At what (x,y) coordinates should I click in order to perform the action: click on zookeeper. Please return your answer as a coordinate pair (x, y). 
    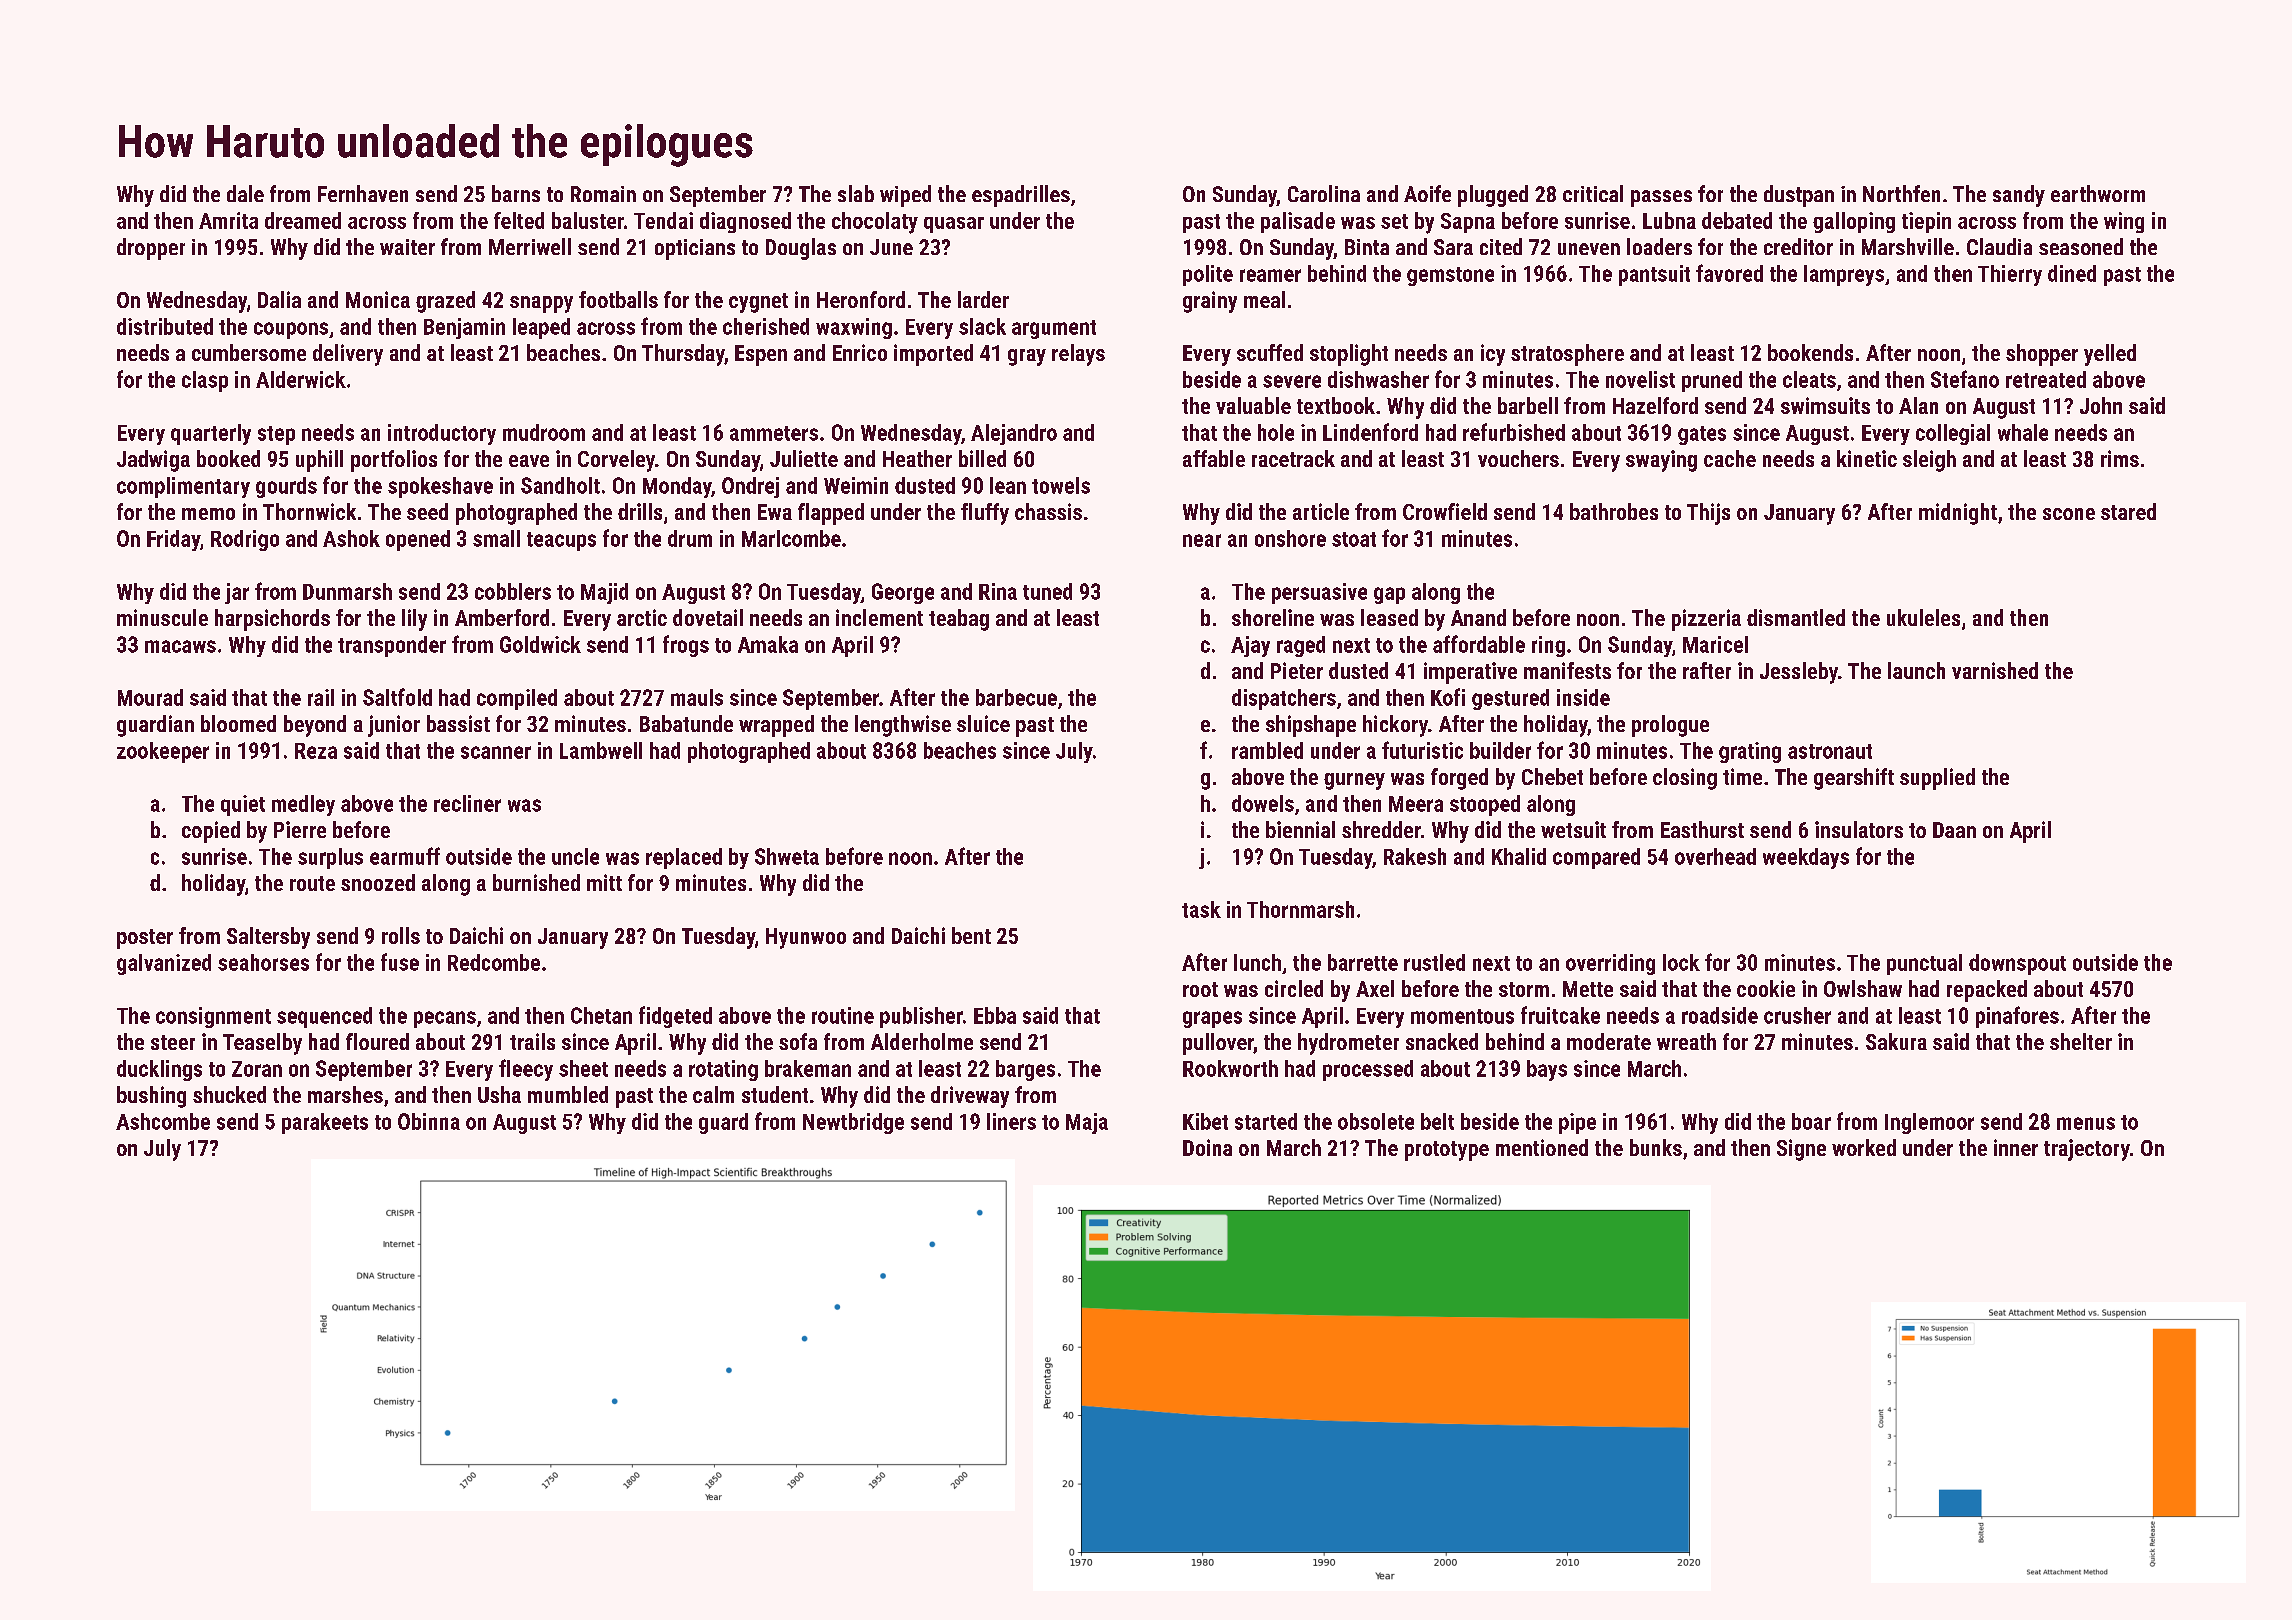
    Looking at the image, I should click on (163, 752).
